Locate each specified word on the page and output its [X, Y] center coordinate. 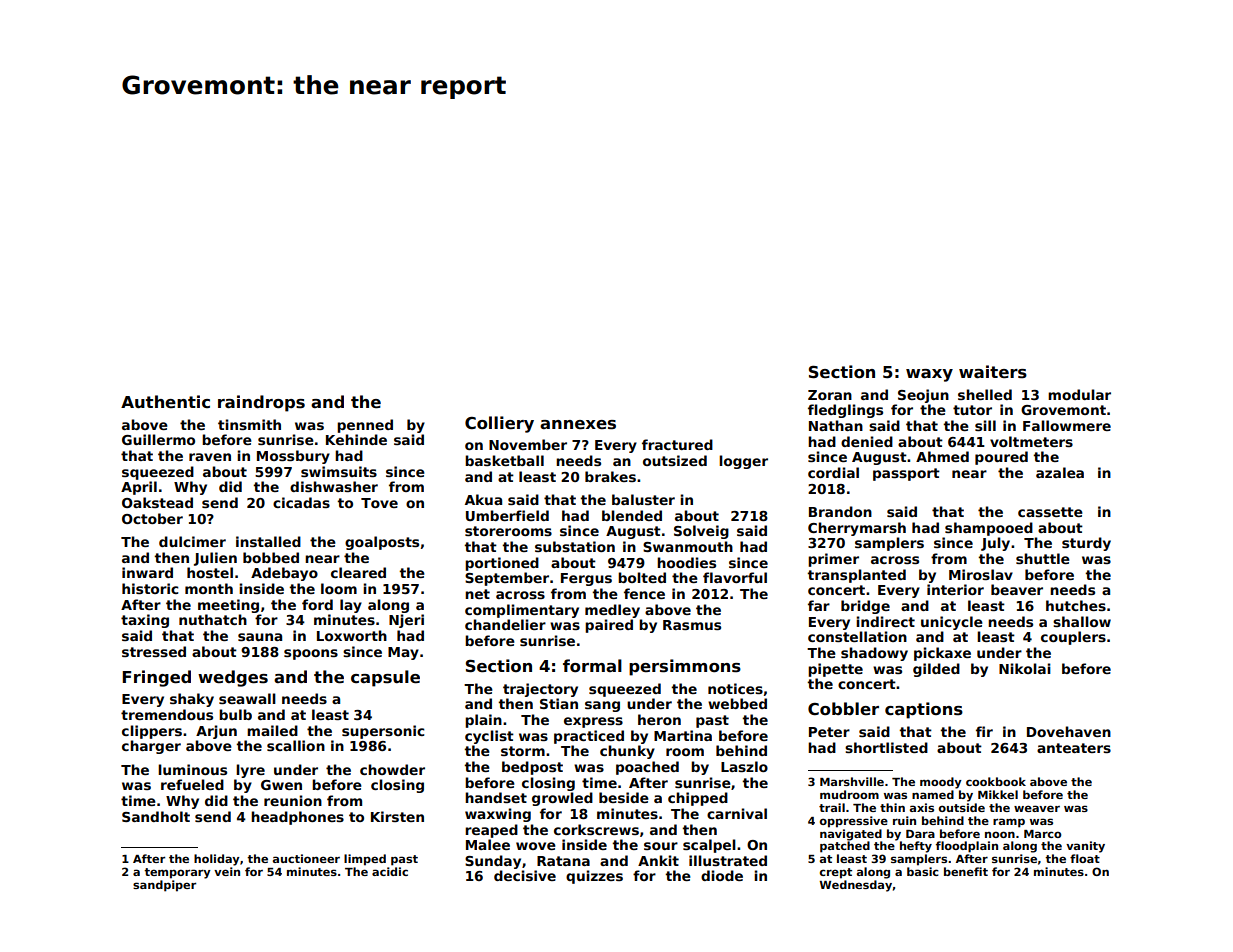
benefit [966, 871]
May [403, 653]
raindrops [261, 403]
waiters [993, 372]
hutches [1076, 605]
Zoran [830, 395]
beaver [1017, 589]
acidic [390, 871]
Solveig [701, 532]
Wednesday [855, 886]
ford [317, 604]
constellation [857, 636]
